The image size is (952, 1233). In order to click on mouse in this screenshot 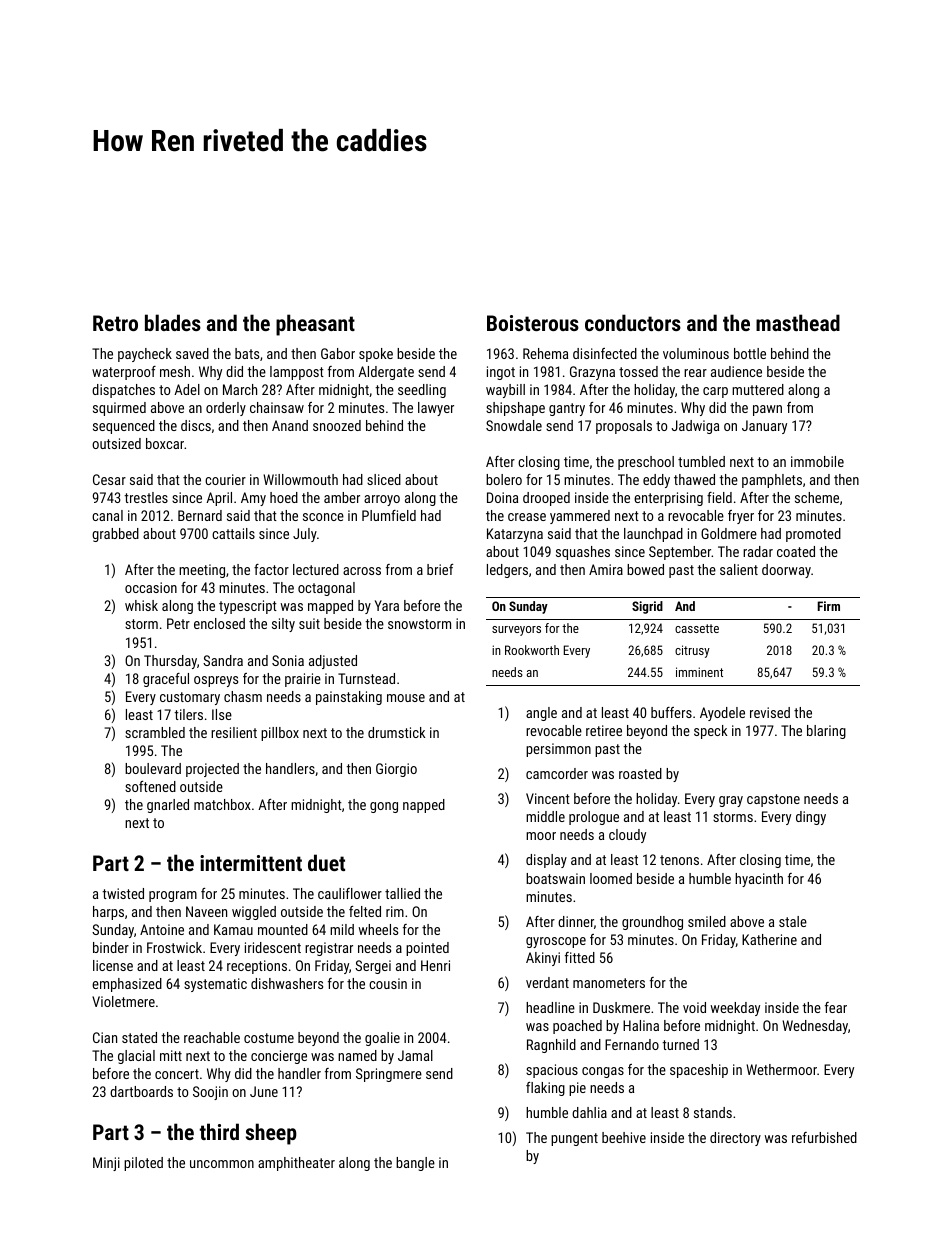, I will do `click(406, 698)`.
